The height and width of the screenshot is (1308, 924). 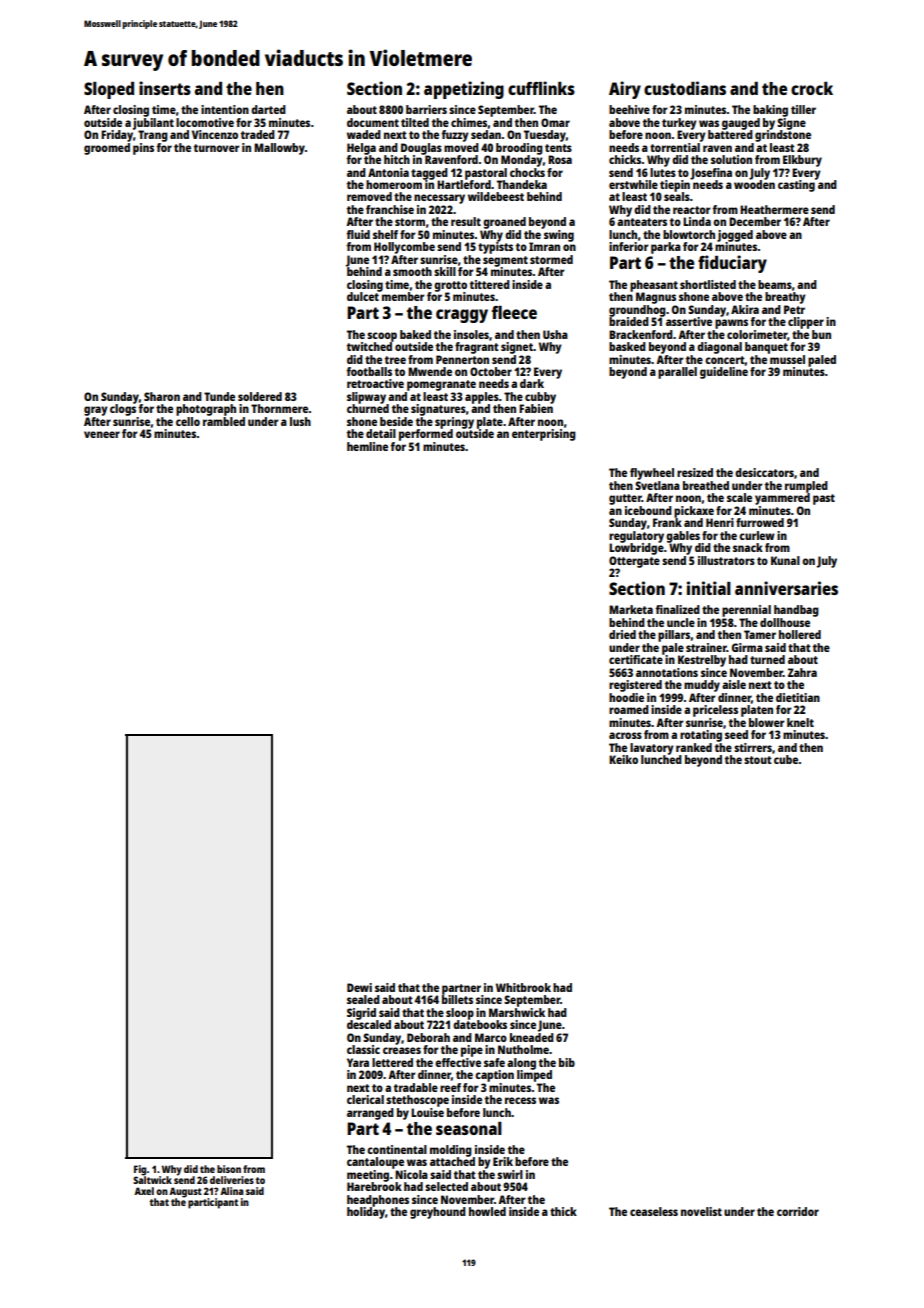 What do you see at coordinates (367, 446) in the screenshot?
I see `hemline` at bounding box center [367, 446].
